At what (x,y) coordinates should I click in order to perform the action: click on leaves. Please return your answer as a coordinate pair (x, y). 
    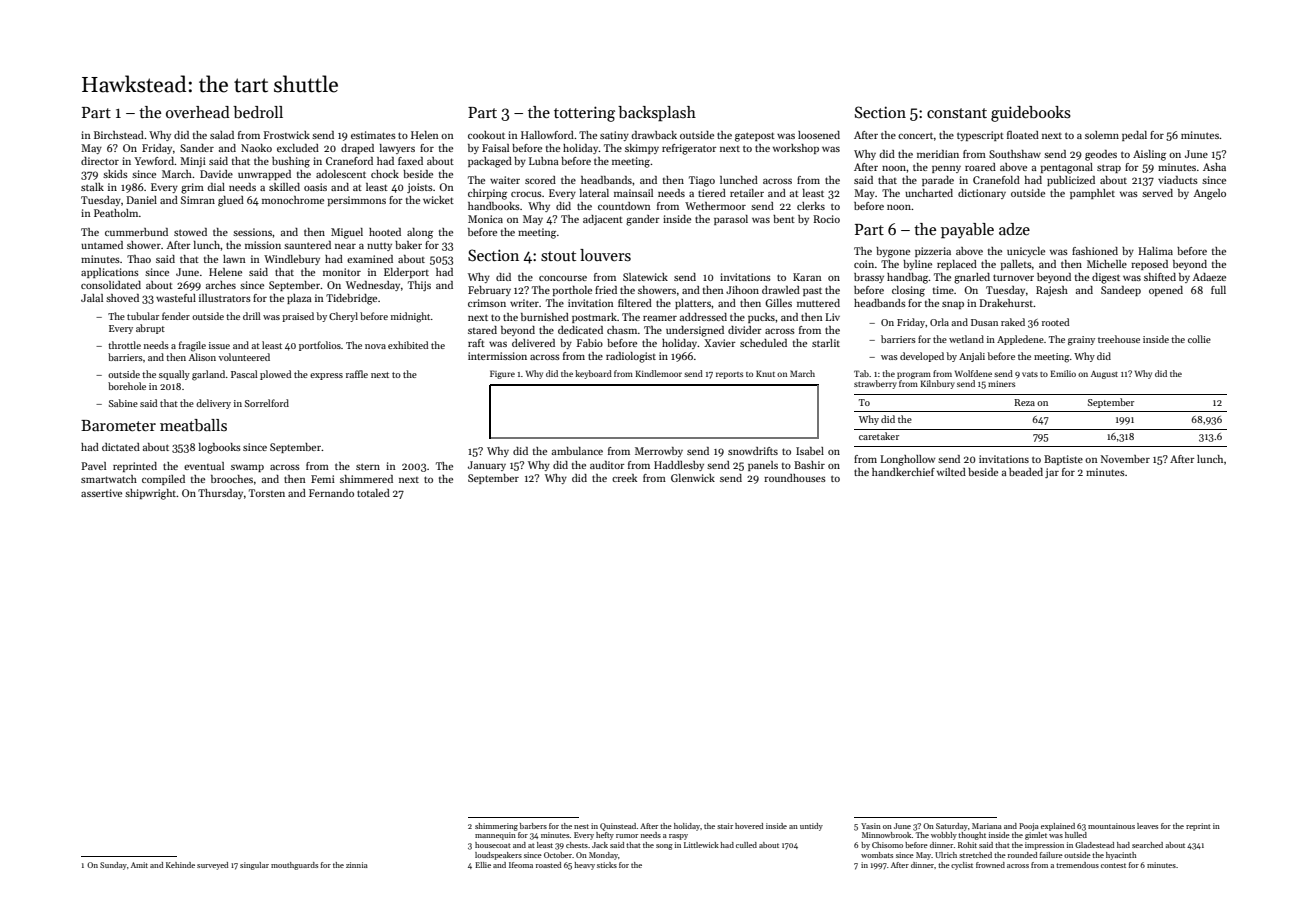
    Looking at the image, I should click on (1147, 826).
